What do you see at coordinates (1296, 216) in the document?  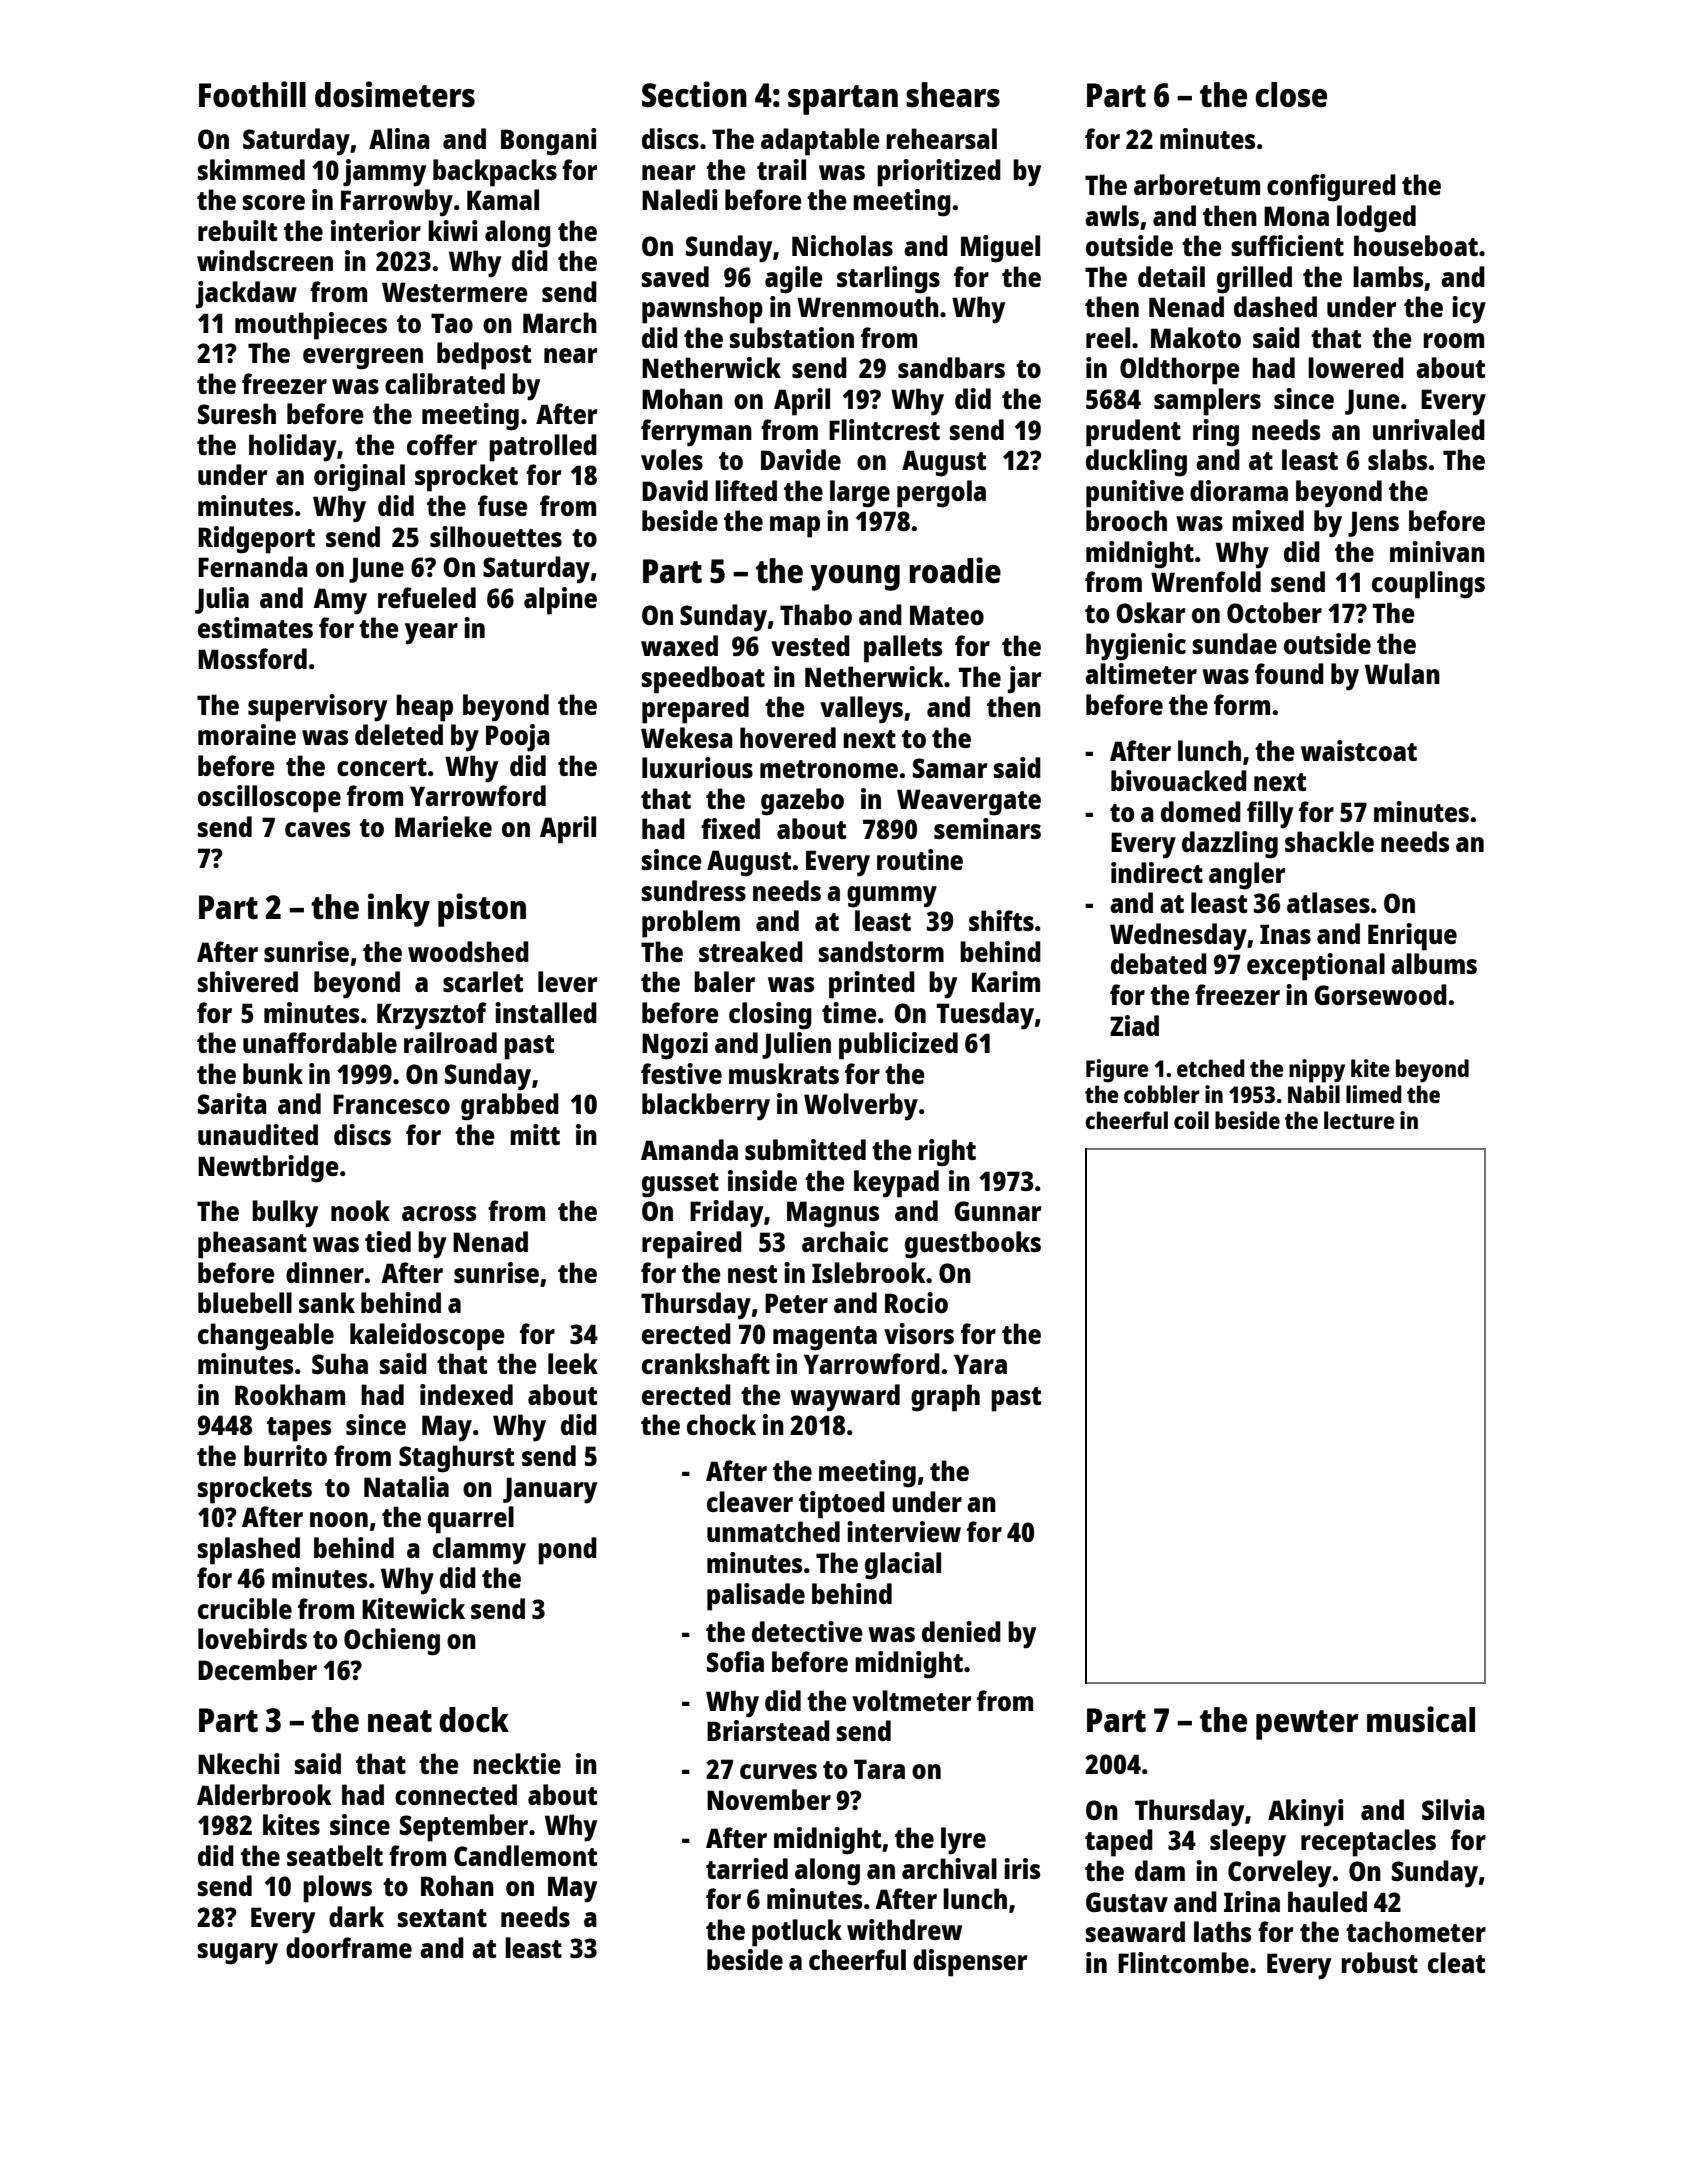 I see `Mona` at bounding box center [1296, 216].
